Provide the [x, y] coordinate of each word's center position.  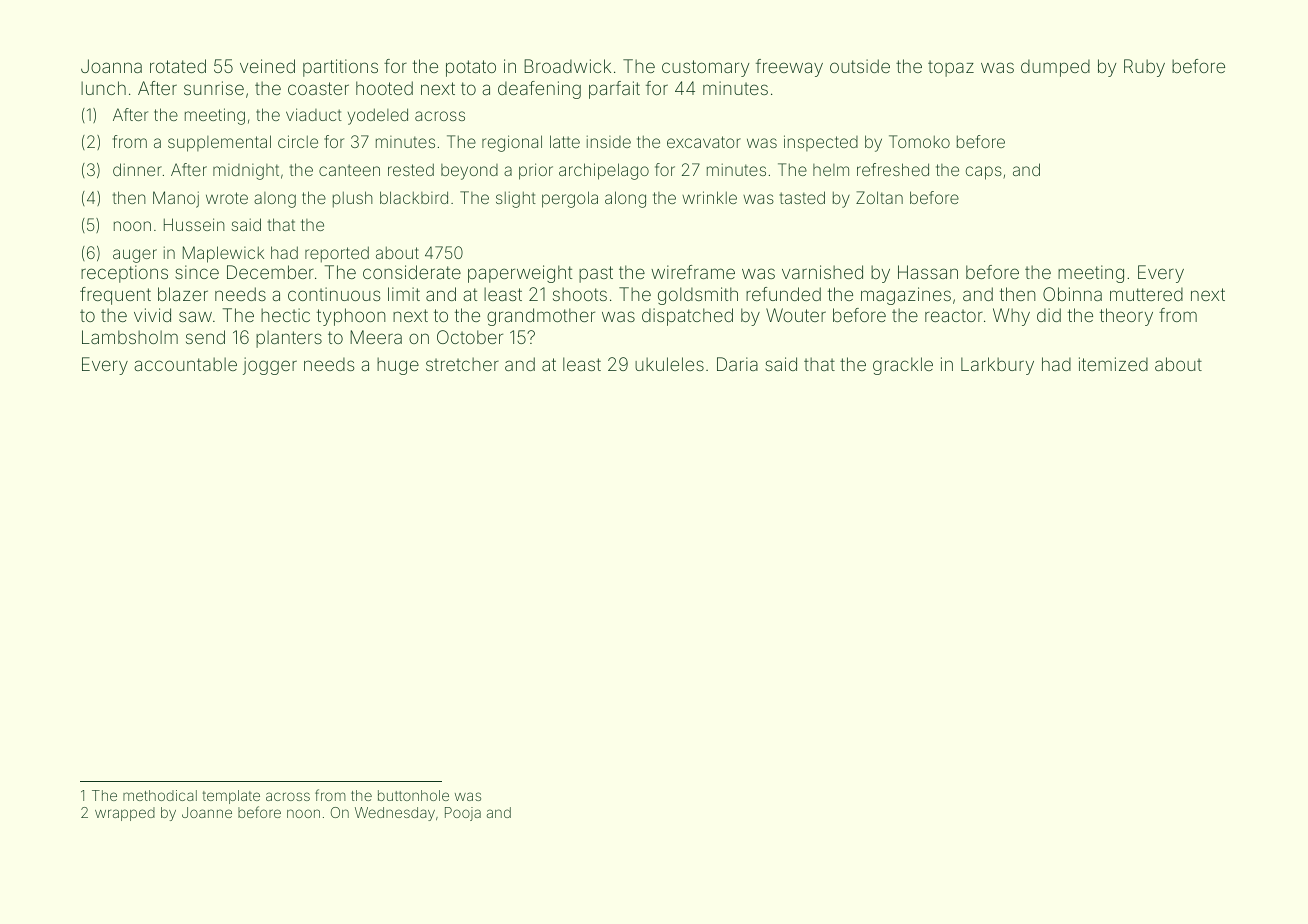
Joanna [111, 66]
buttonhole [413, 795]
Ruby [1144, 68]
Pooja [463, 814]
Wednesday [395, 814]
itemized [1113, 364]
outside [860, 66]
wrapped [125, 814]
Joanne [207, 812]
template [231, 797]
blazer [183, 294]
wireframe [693, 272]
